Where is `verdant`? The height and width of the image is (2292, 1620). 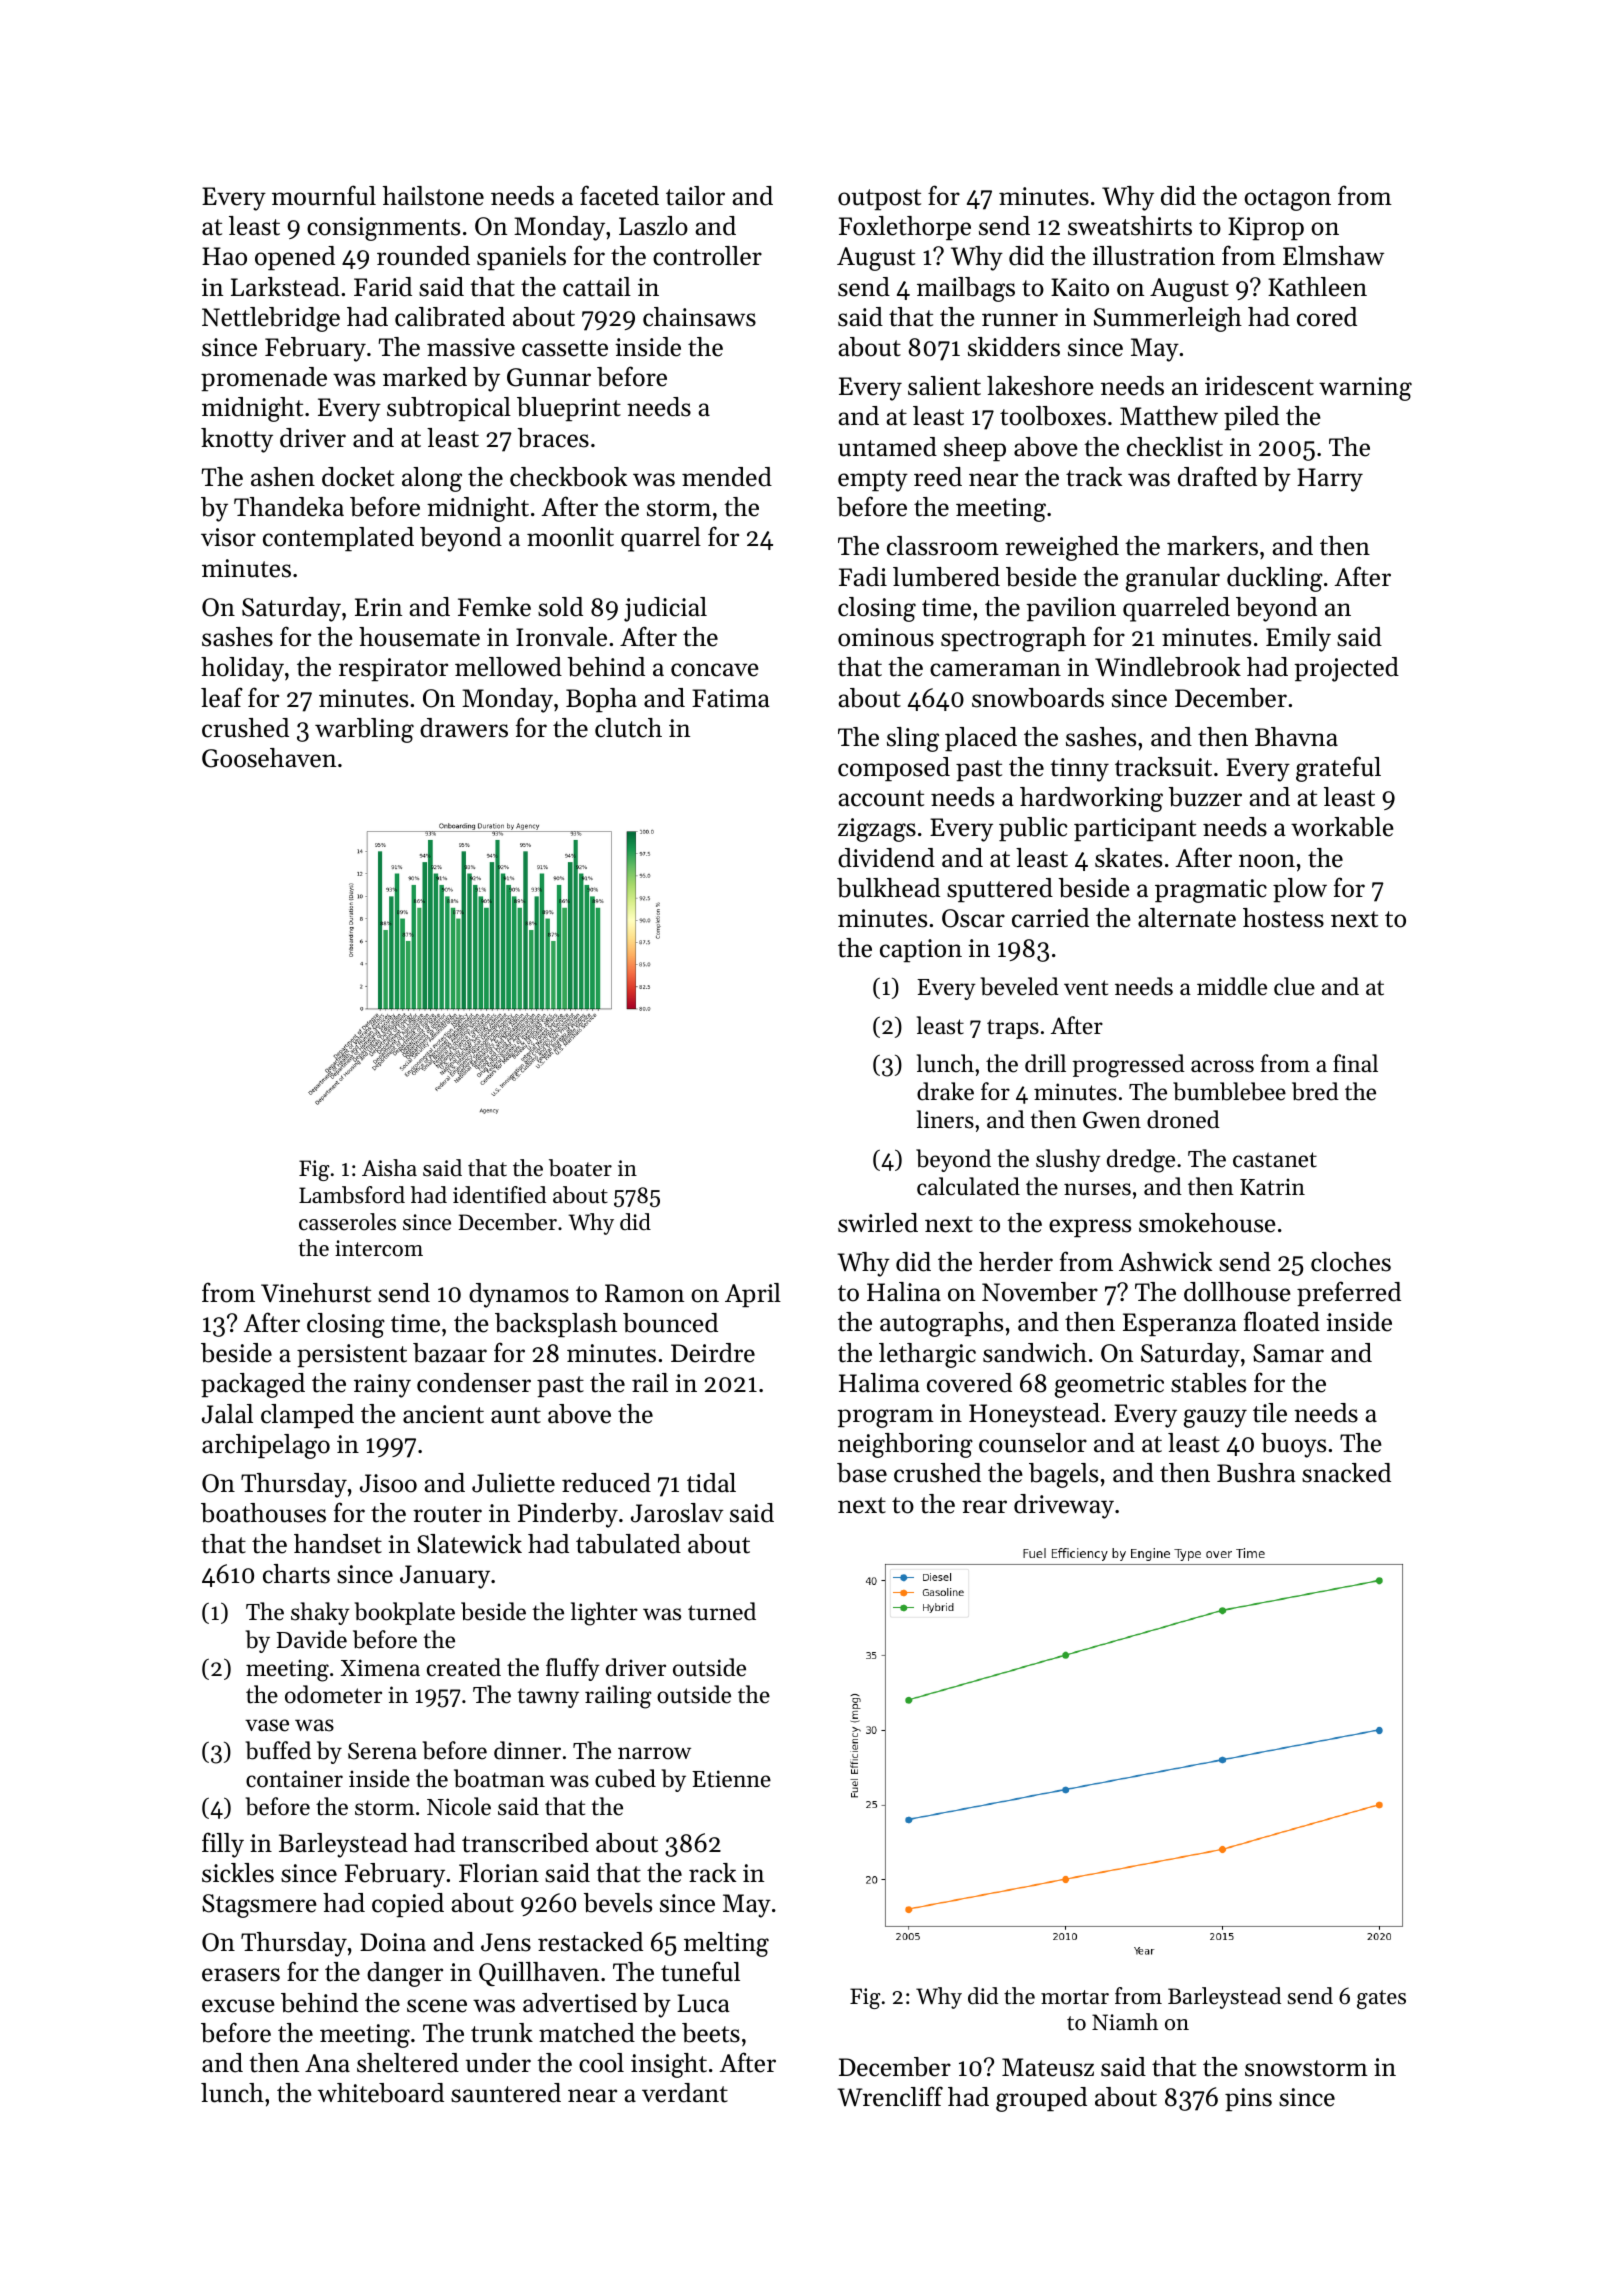 verdant is located at coordinates (685, 2093).
